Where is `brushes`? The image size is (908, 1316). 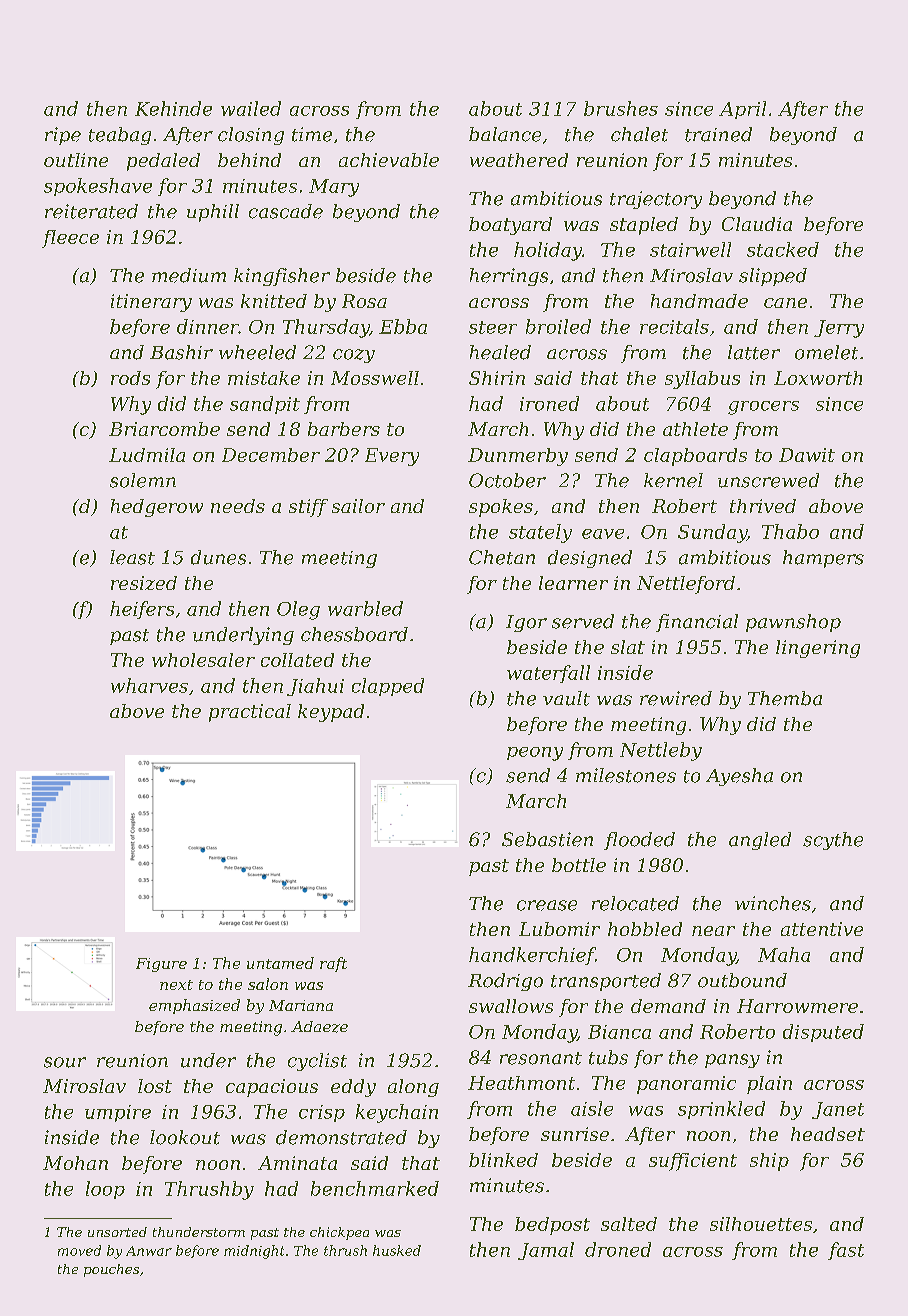 brushes is located at coordinates (621, 108).
